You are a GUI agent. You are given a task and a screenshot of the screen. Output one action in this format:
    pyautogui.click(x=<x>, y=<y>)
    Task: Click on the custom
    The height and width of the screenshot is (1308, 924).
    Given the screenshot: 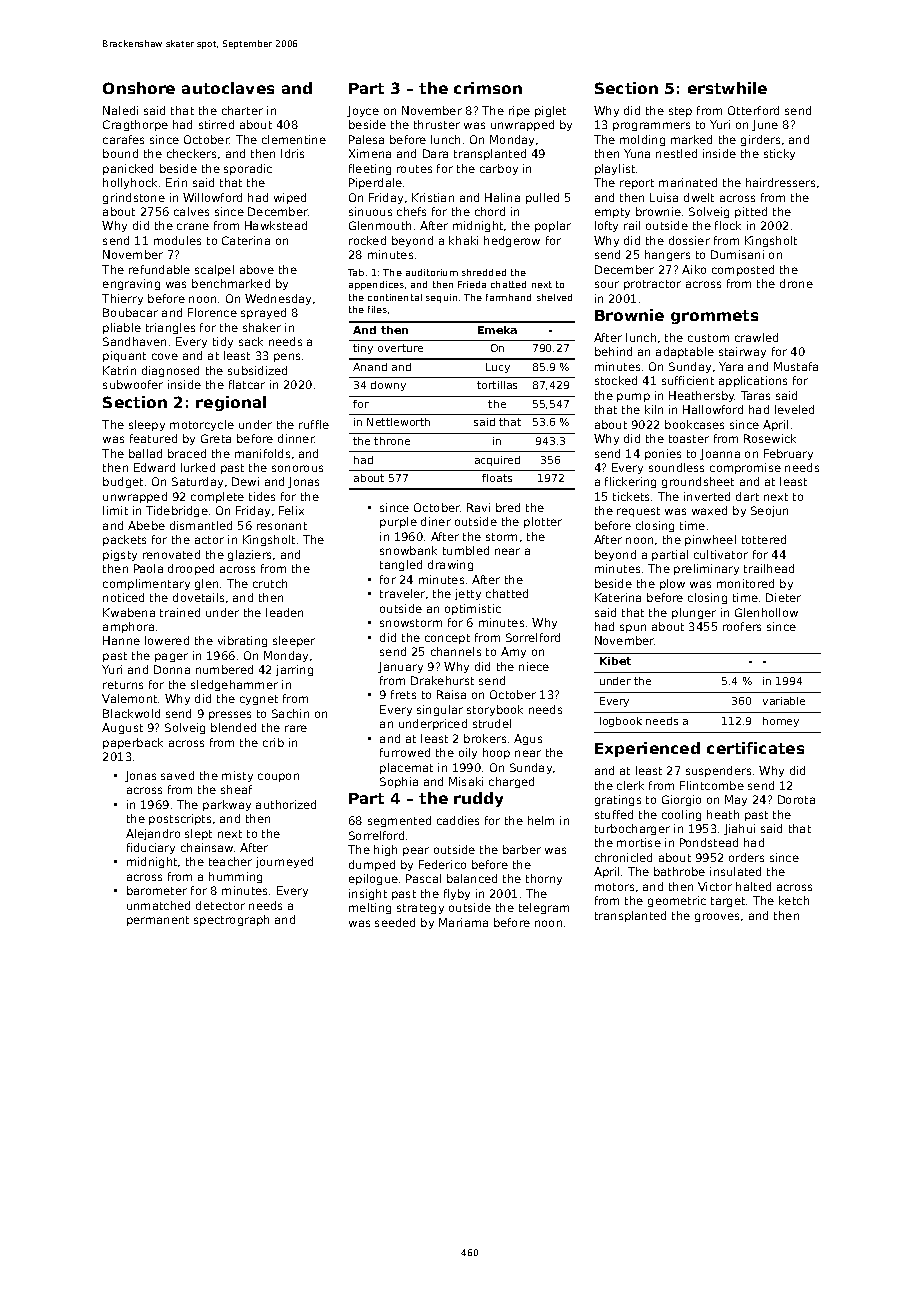 What is the action you would take?
    pyautogui.click(x=708, y=338)
